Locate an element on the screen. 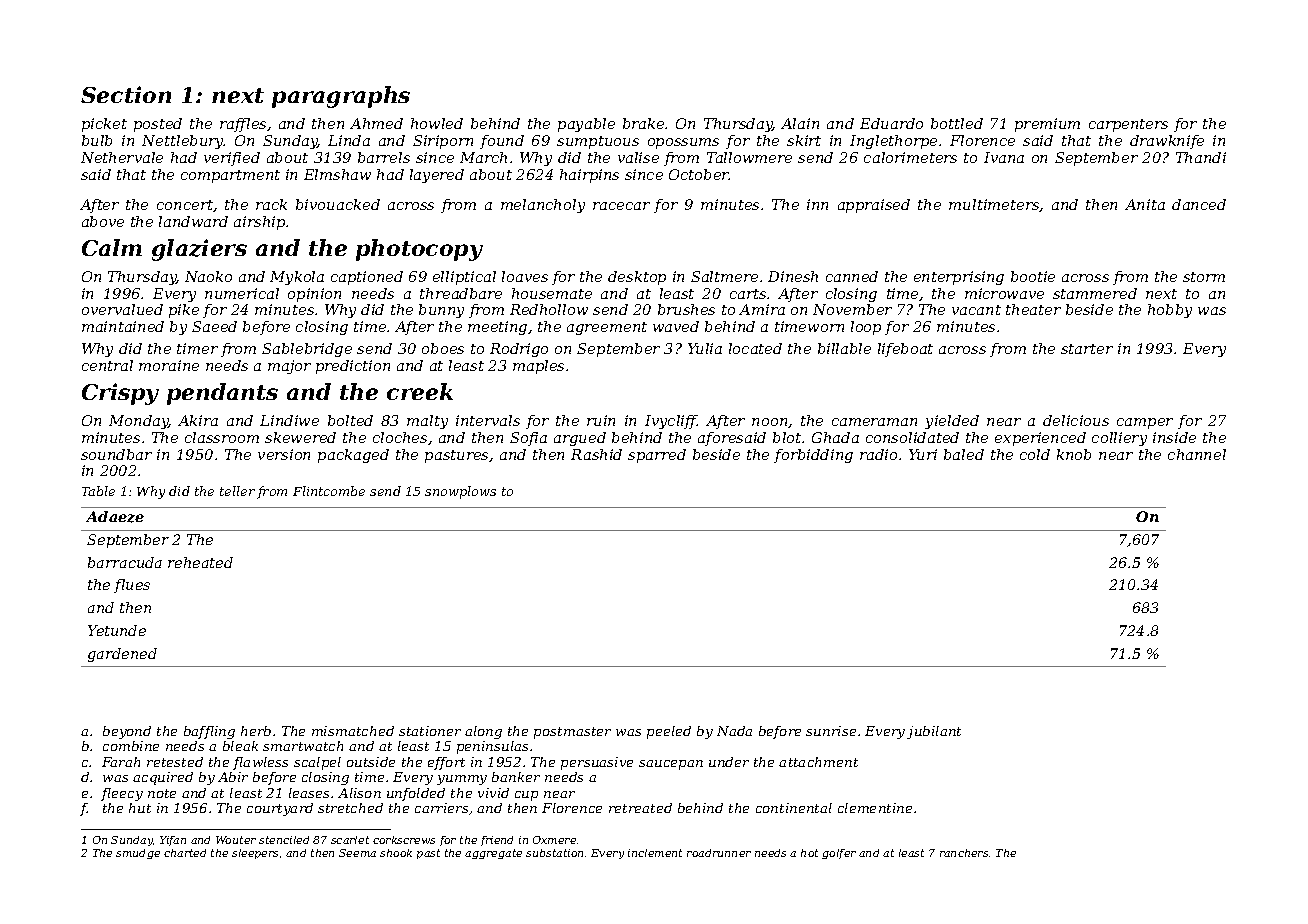 The image size is (1308, 924). loaves is located at coordinates (525, 276).
